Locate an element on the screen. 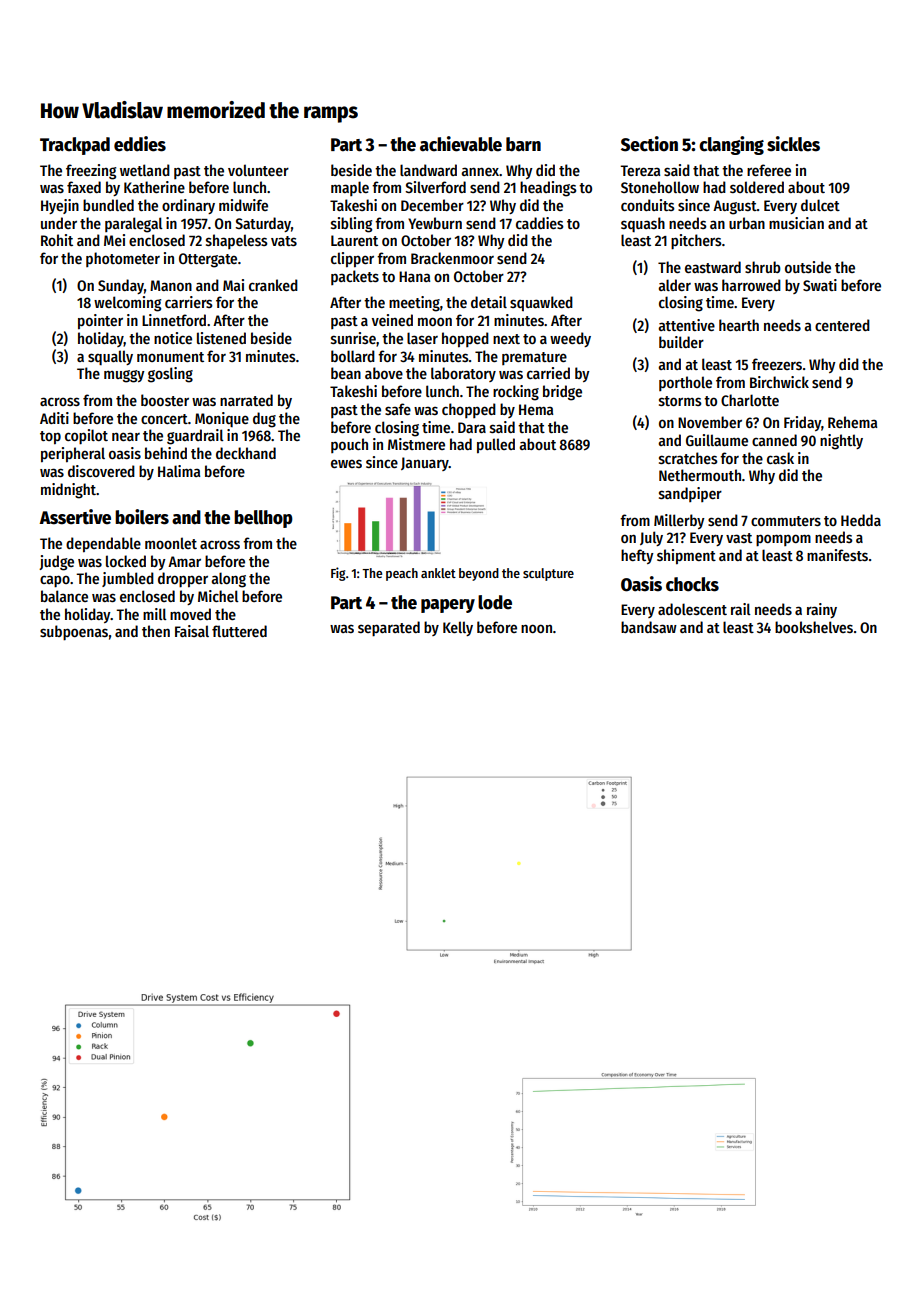  Yewburn is located at coordinates (435, 223).
